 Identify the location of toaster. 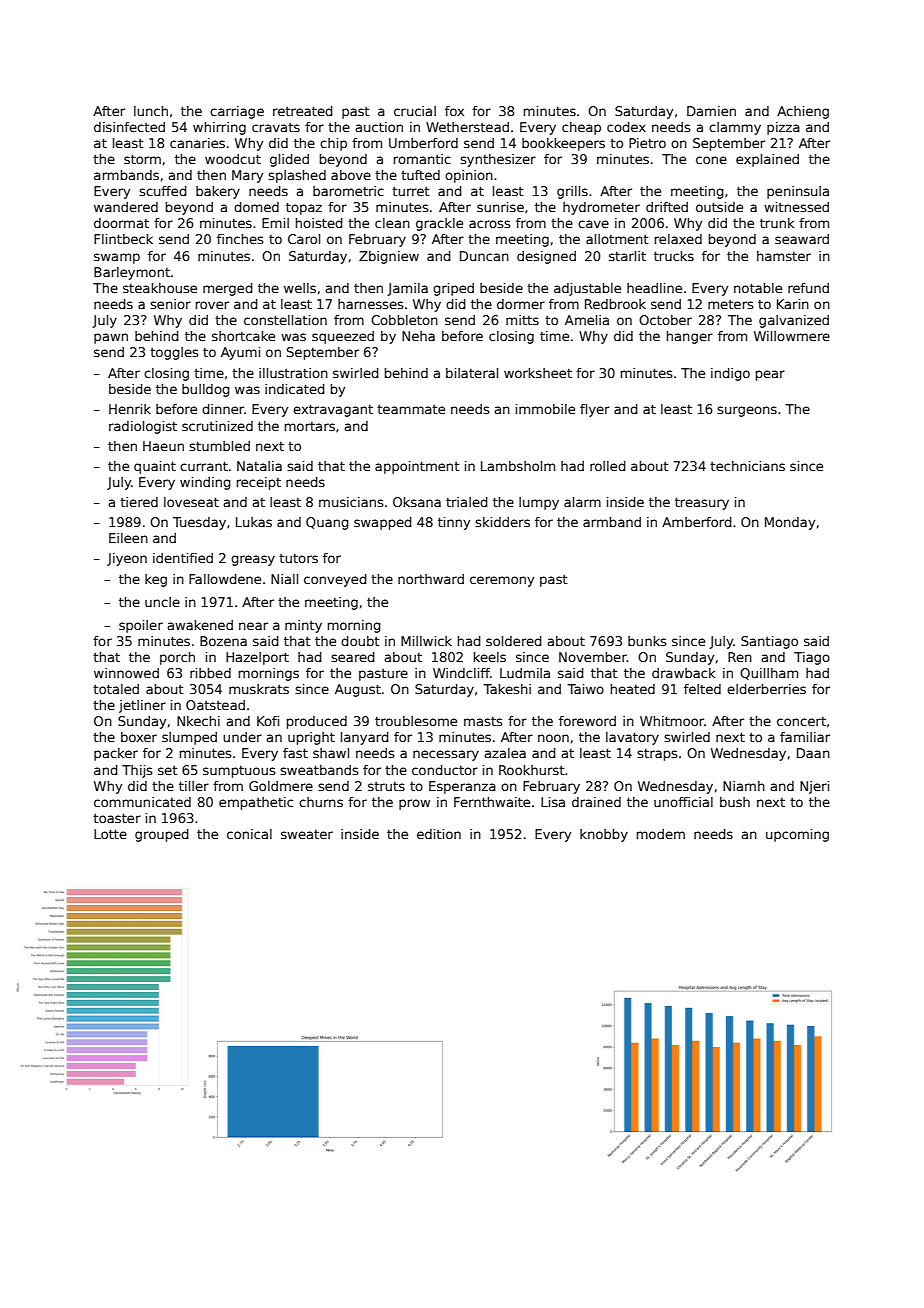
(117, 818).
